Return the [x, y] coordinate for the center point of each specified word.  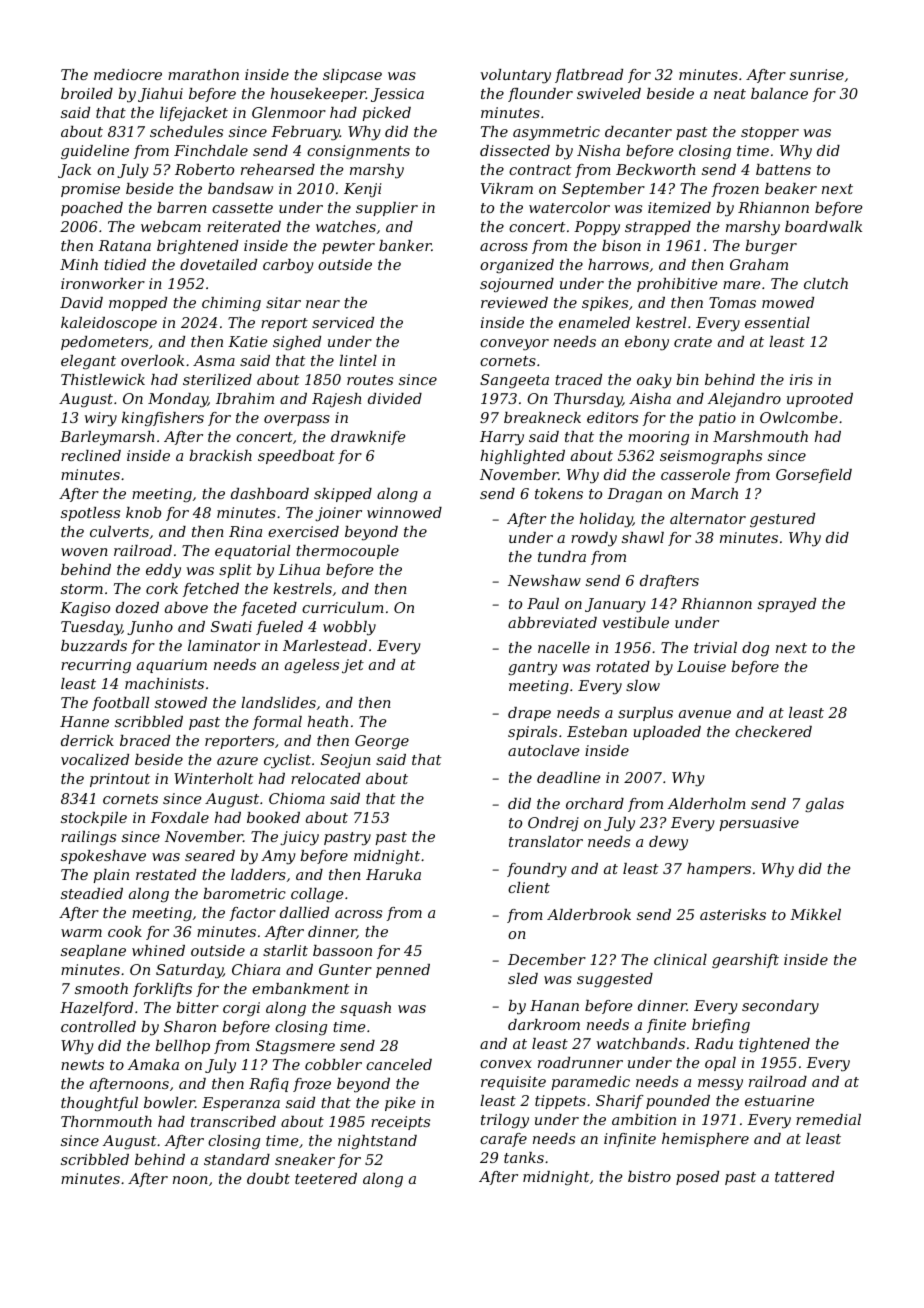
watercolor [569, 207]
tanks [524, 1157]
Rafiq [269, 1085]
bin [687, 379]
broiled [87, 93]
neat [730, 94]
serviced [343, 322]
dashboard [270, 493]
